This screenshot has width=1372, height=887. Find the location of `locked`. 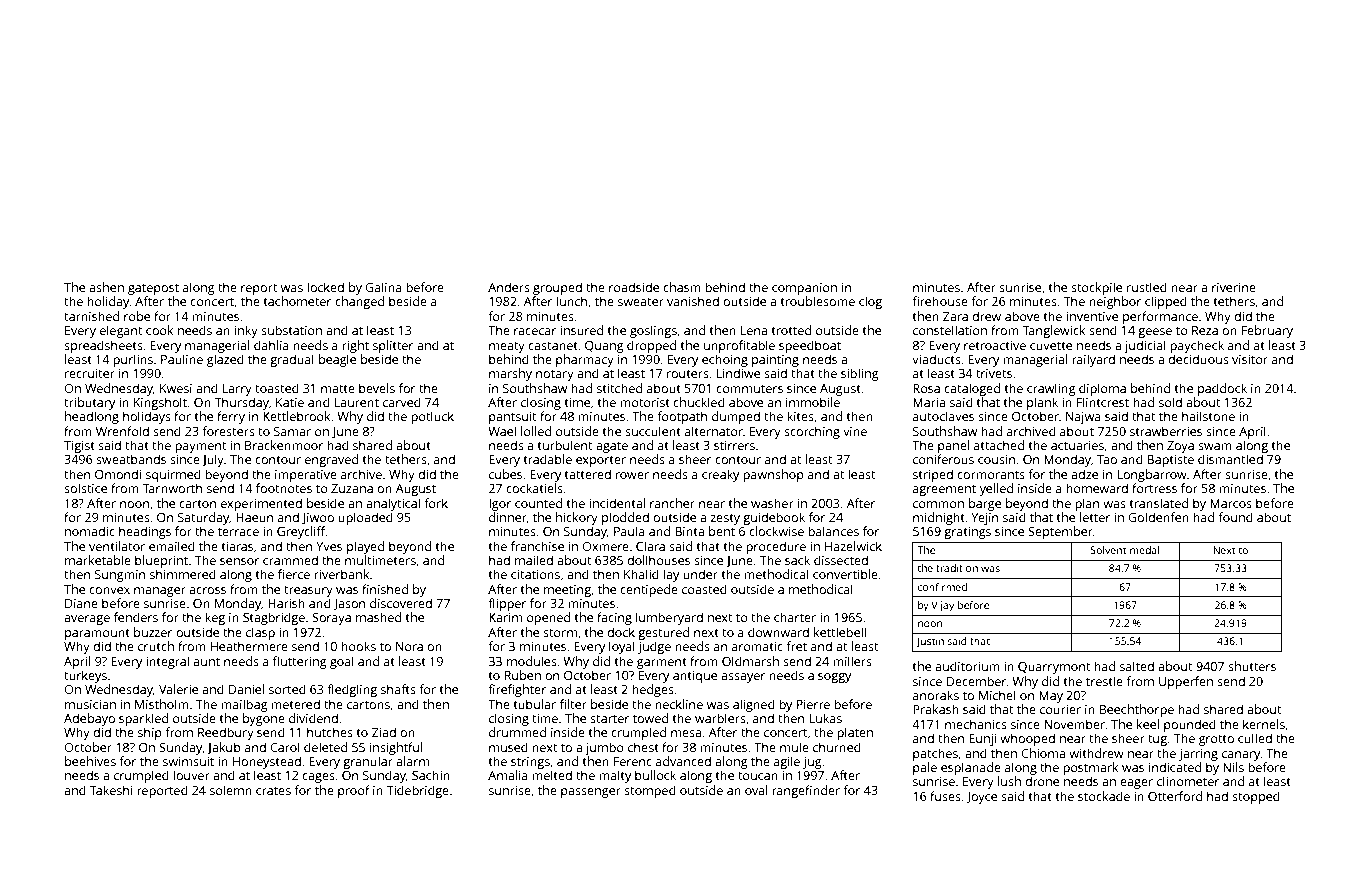

locked is located at coordinates (325, 287).
